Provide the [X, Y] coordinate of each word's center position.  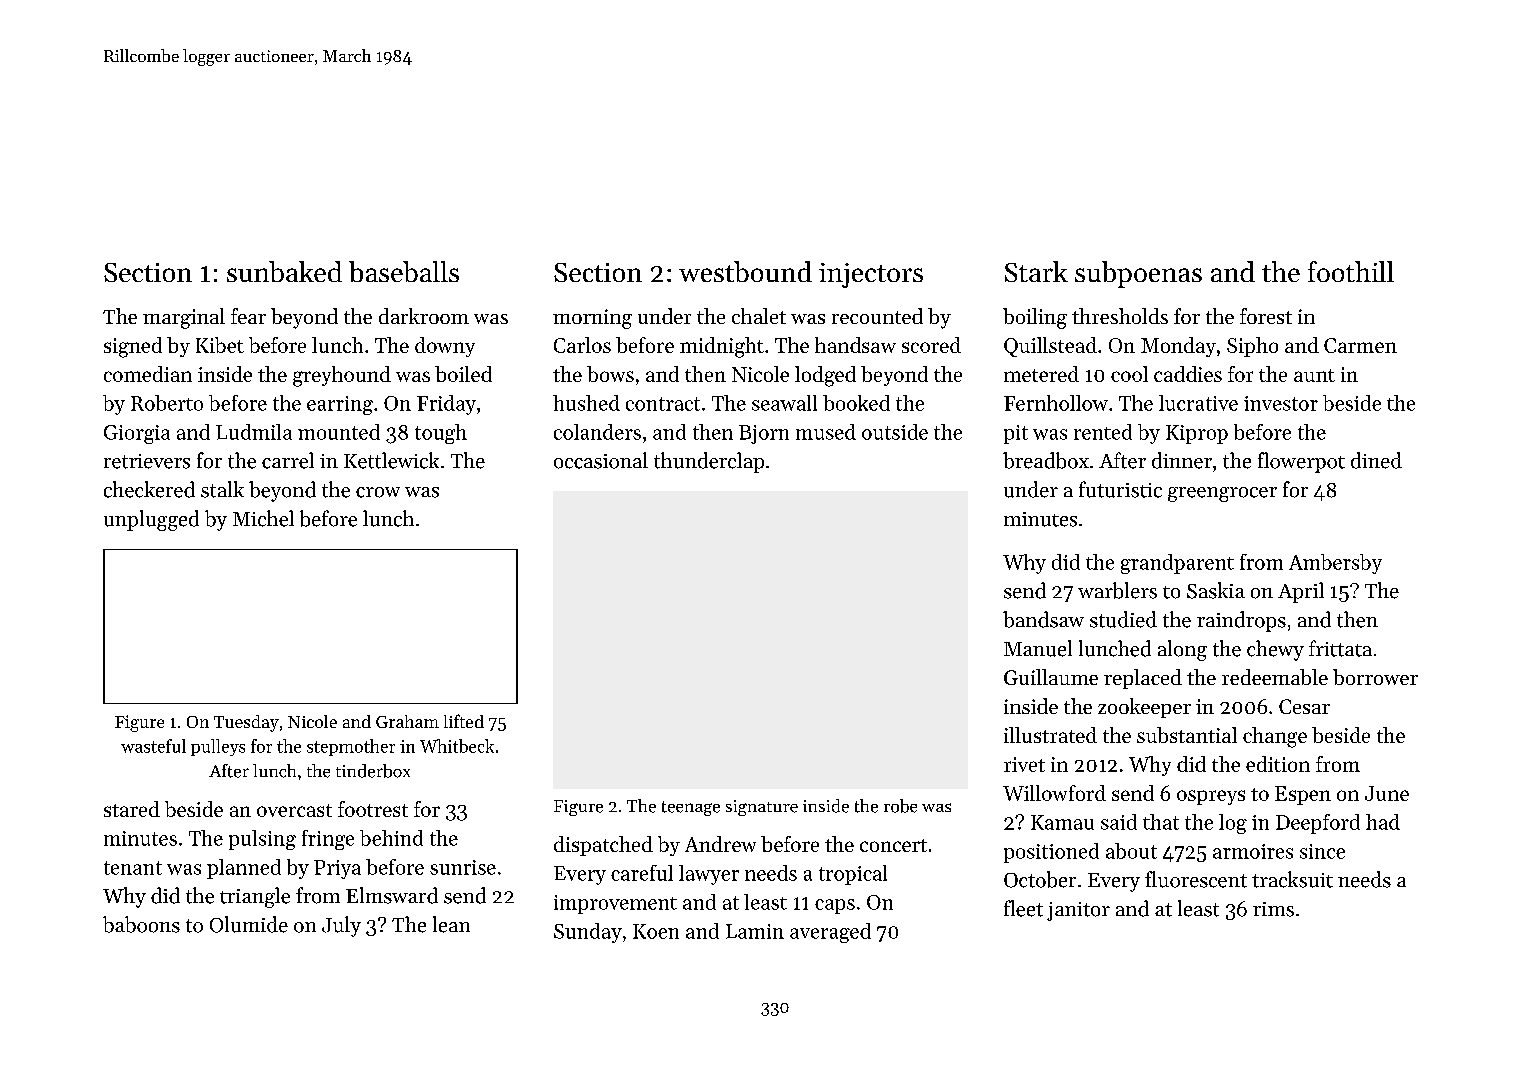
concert [893, 845]
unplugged [151, 520]
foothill [1351, 271]
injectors [871, 275]
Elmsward [392, 895]
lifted [464, 721]
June [1387, 793]
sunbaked [284, 271]
